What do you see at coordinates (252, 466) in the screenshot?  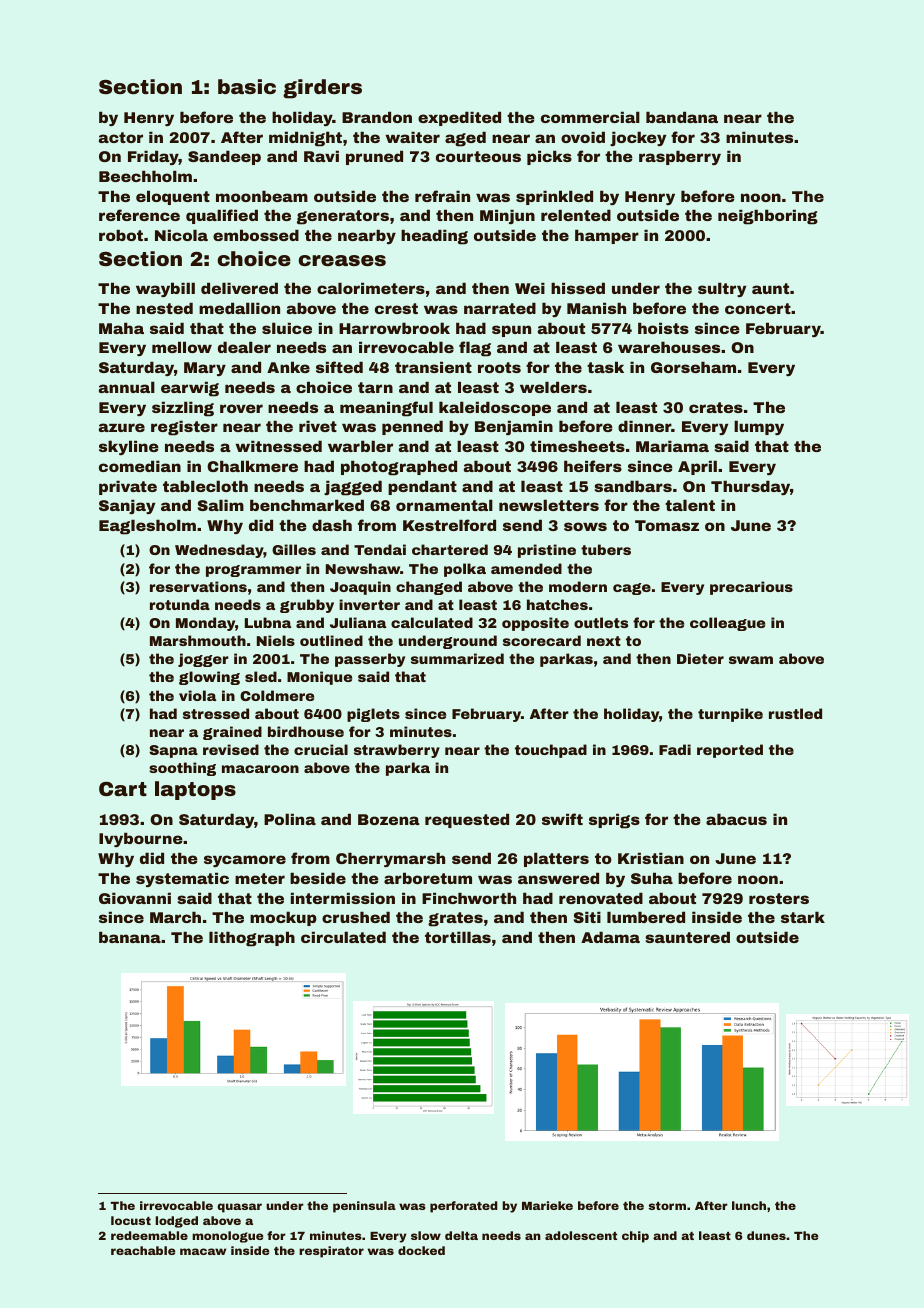 I see `Chalkmere` at bounding box center [252, 466].
